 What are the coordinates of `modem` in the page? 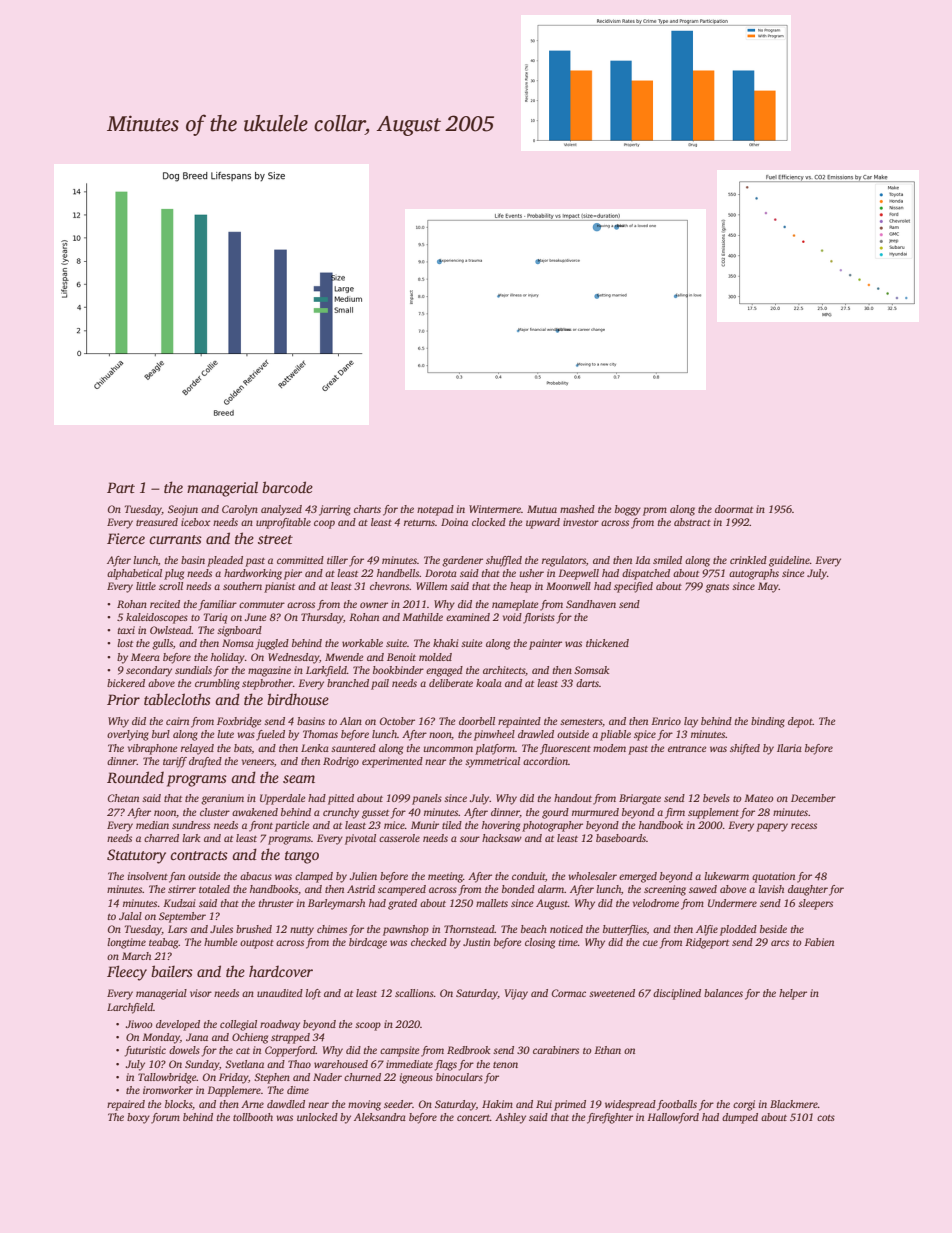 It's located at (609, 748).
